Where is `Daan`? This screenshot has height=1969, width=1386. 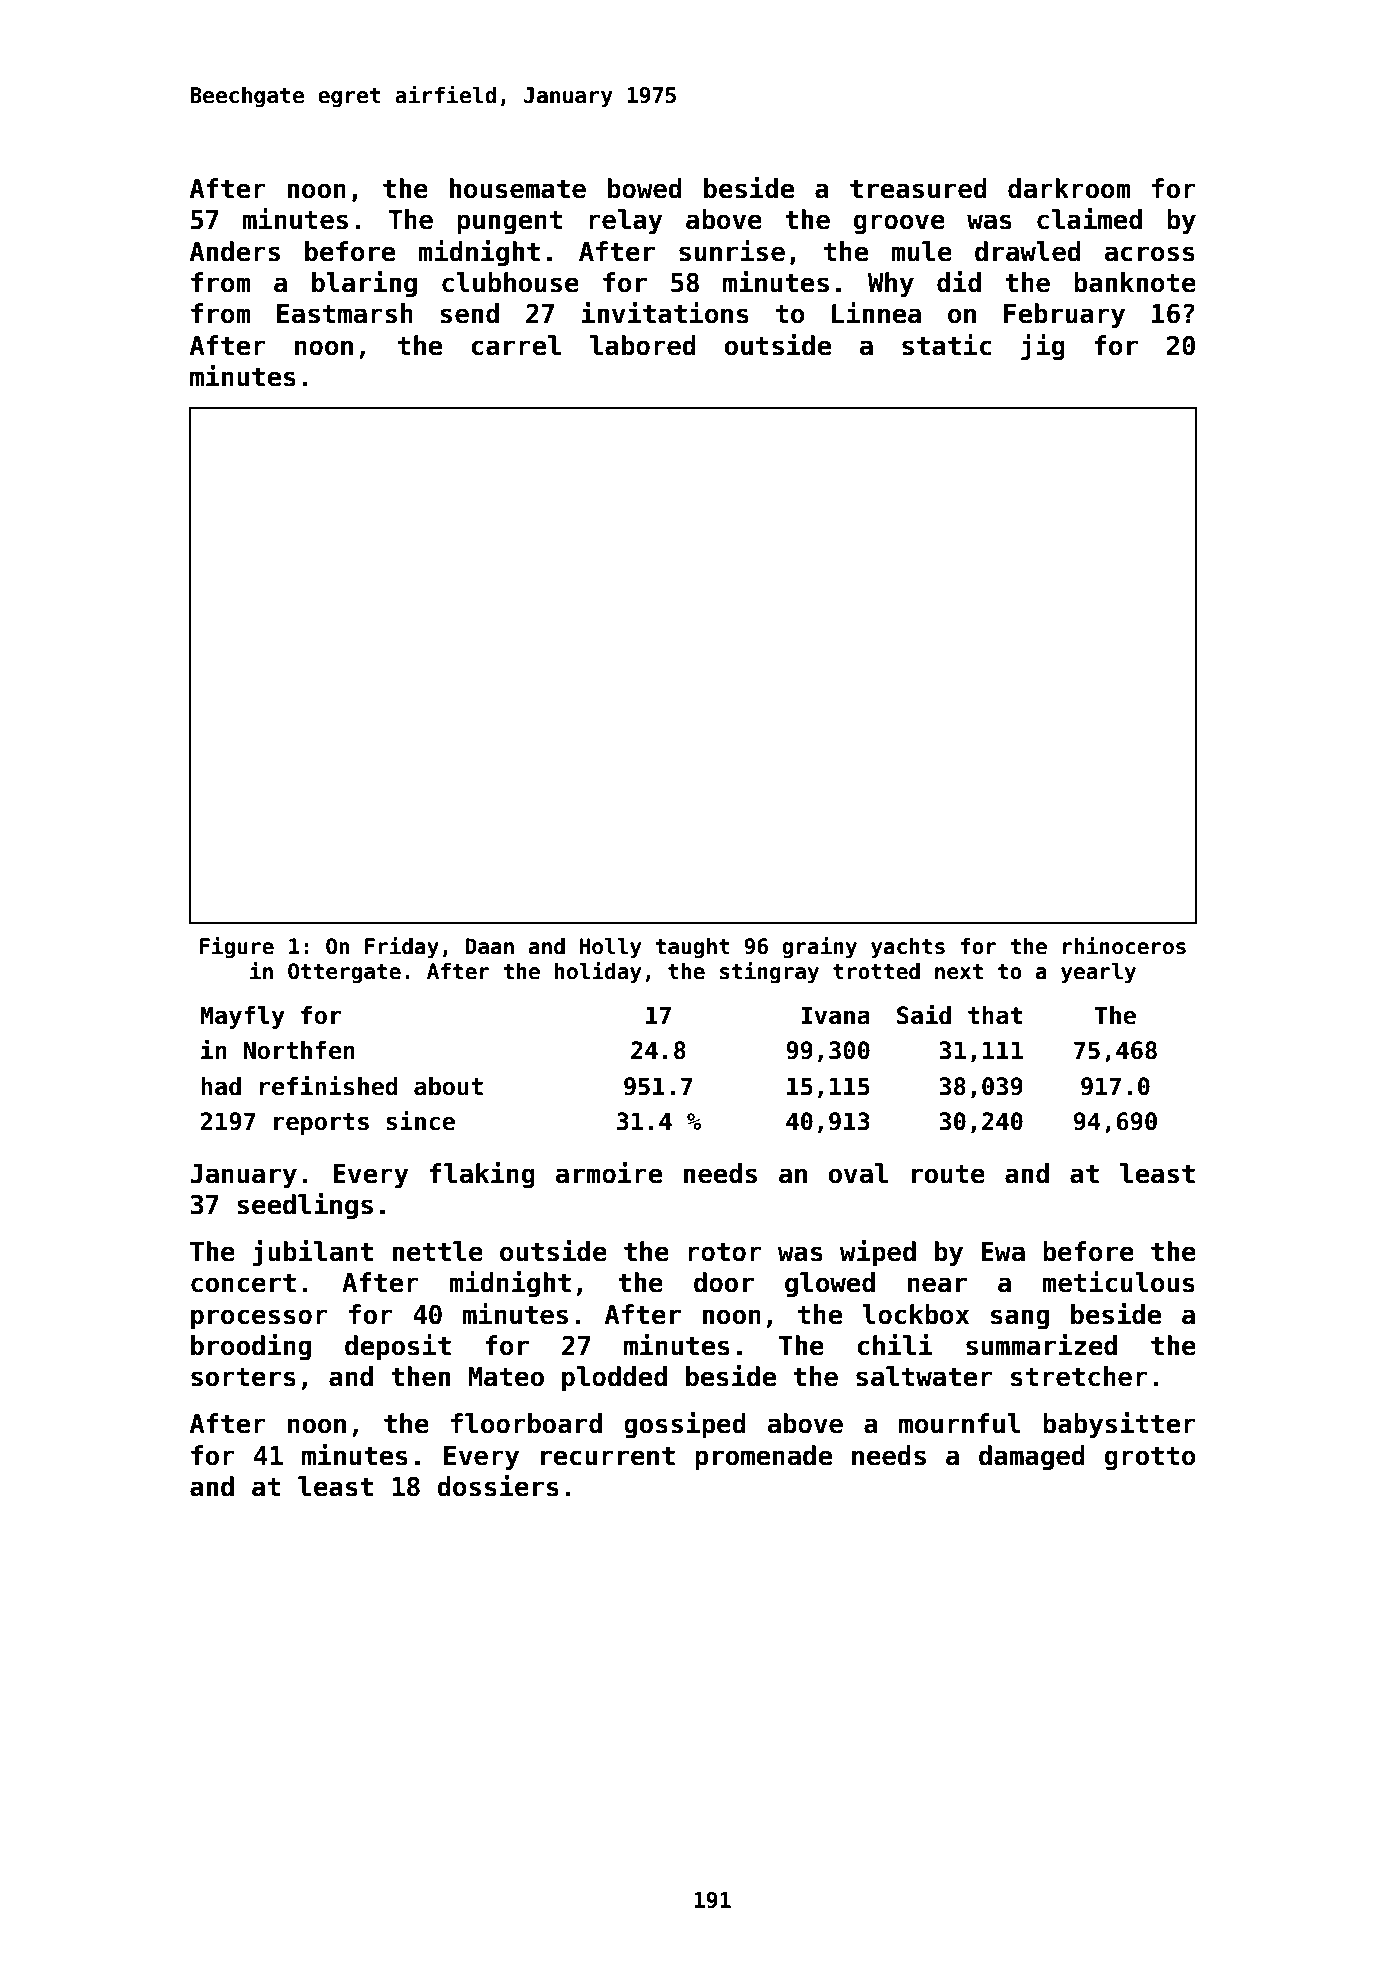
Daan is located at coordinates (490, 946).
